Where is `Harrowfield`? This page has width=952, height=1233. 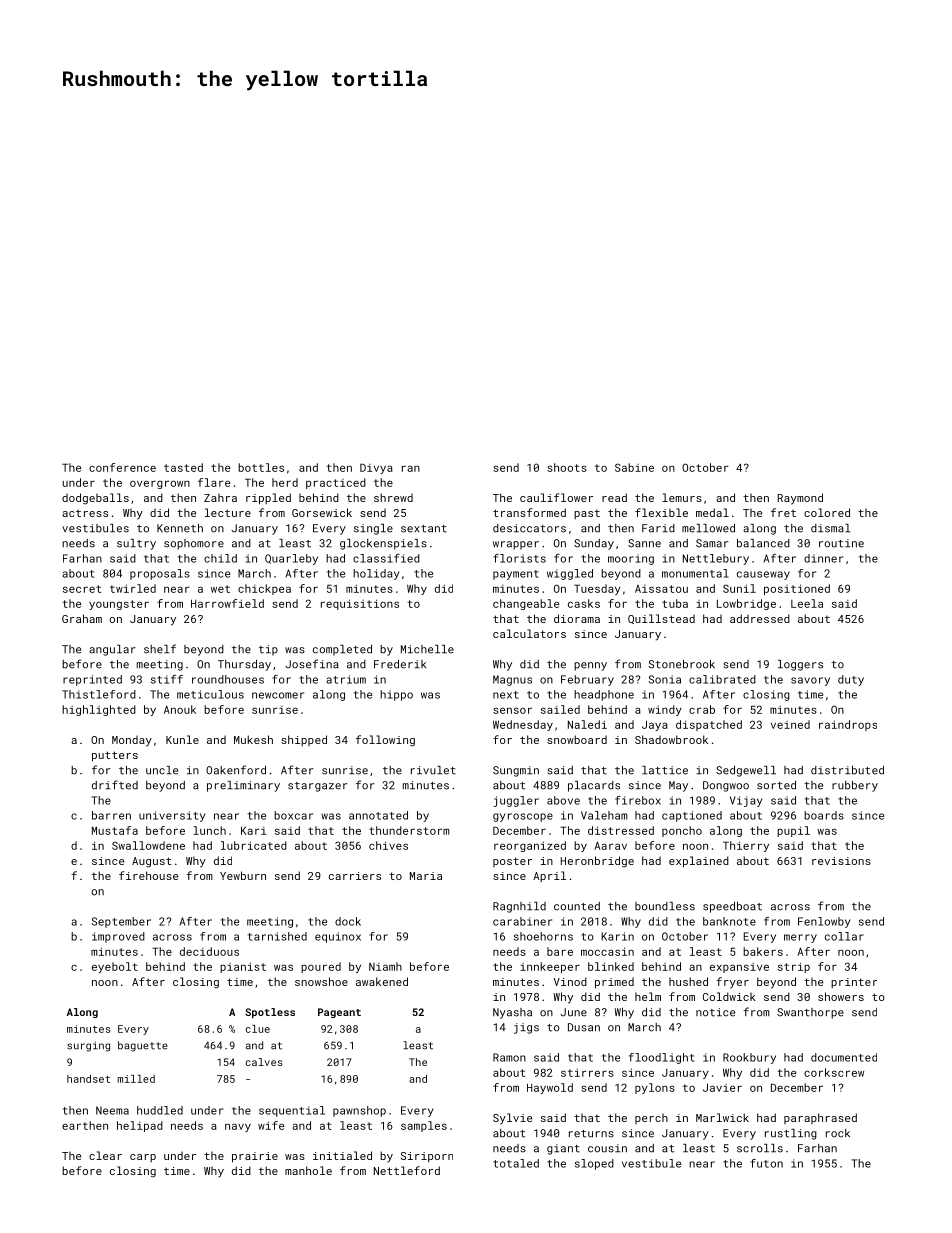 Harrowfield is located at coordinates (227, 603).
